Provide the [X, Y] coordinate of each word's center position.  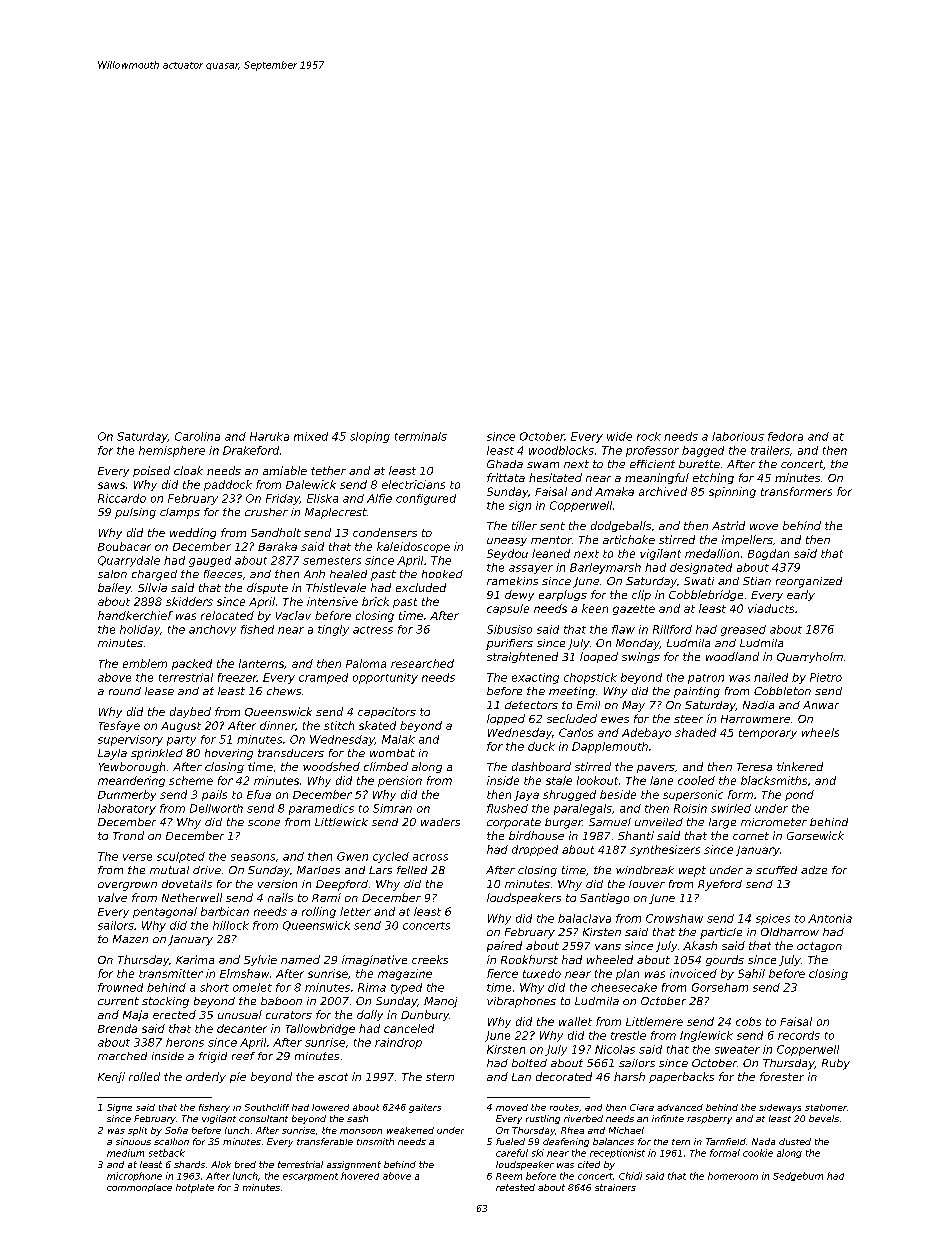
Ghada [505, 464]
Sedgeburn [798, 1176]
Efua [259, 794]
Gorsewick [815, 835]
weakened [410, 1130]
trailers [770, 450]
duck [541, 746]
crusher [266, 512]
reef [243, 1056]
